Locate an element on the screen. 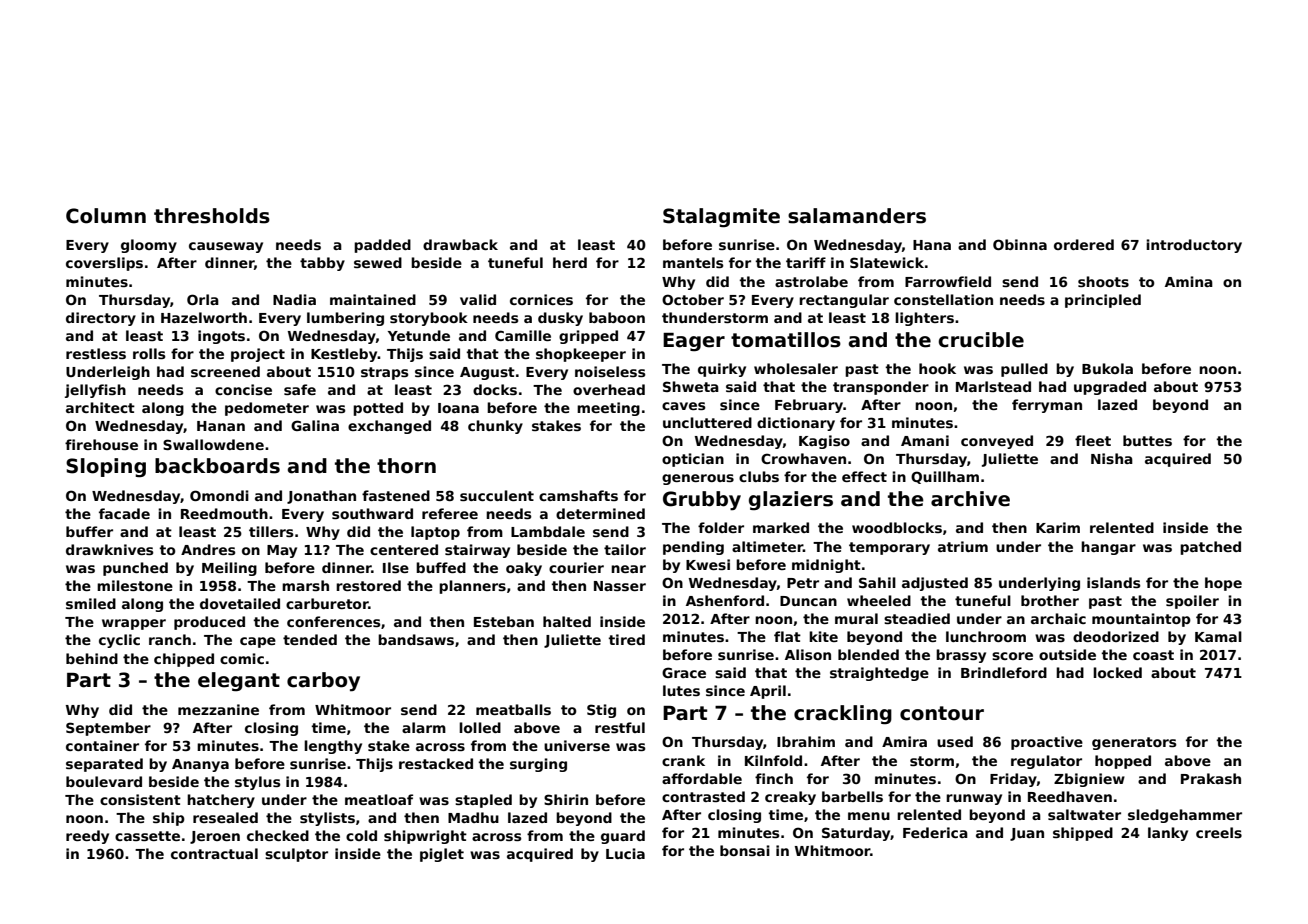 This screenshot has width=1308, height=924. firehouse is located at coordinates (101, 444).
